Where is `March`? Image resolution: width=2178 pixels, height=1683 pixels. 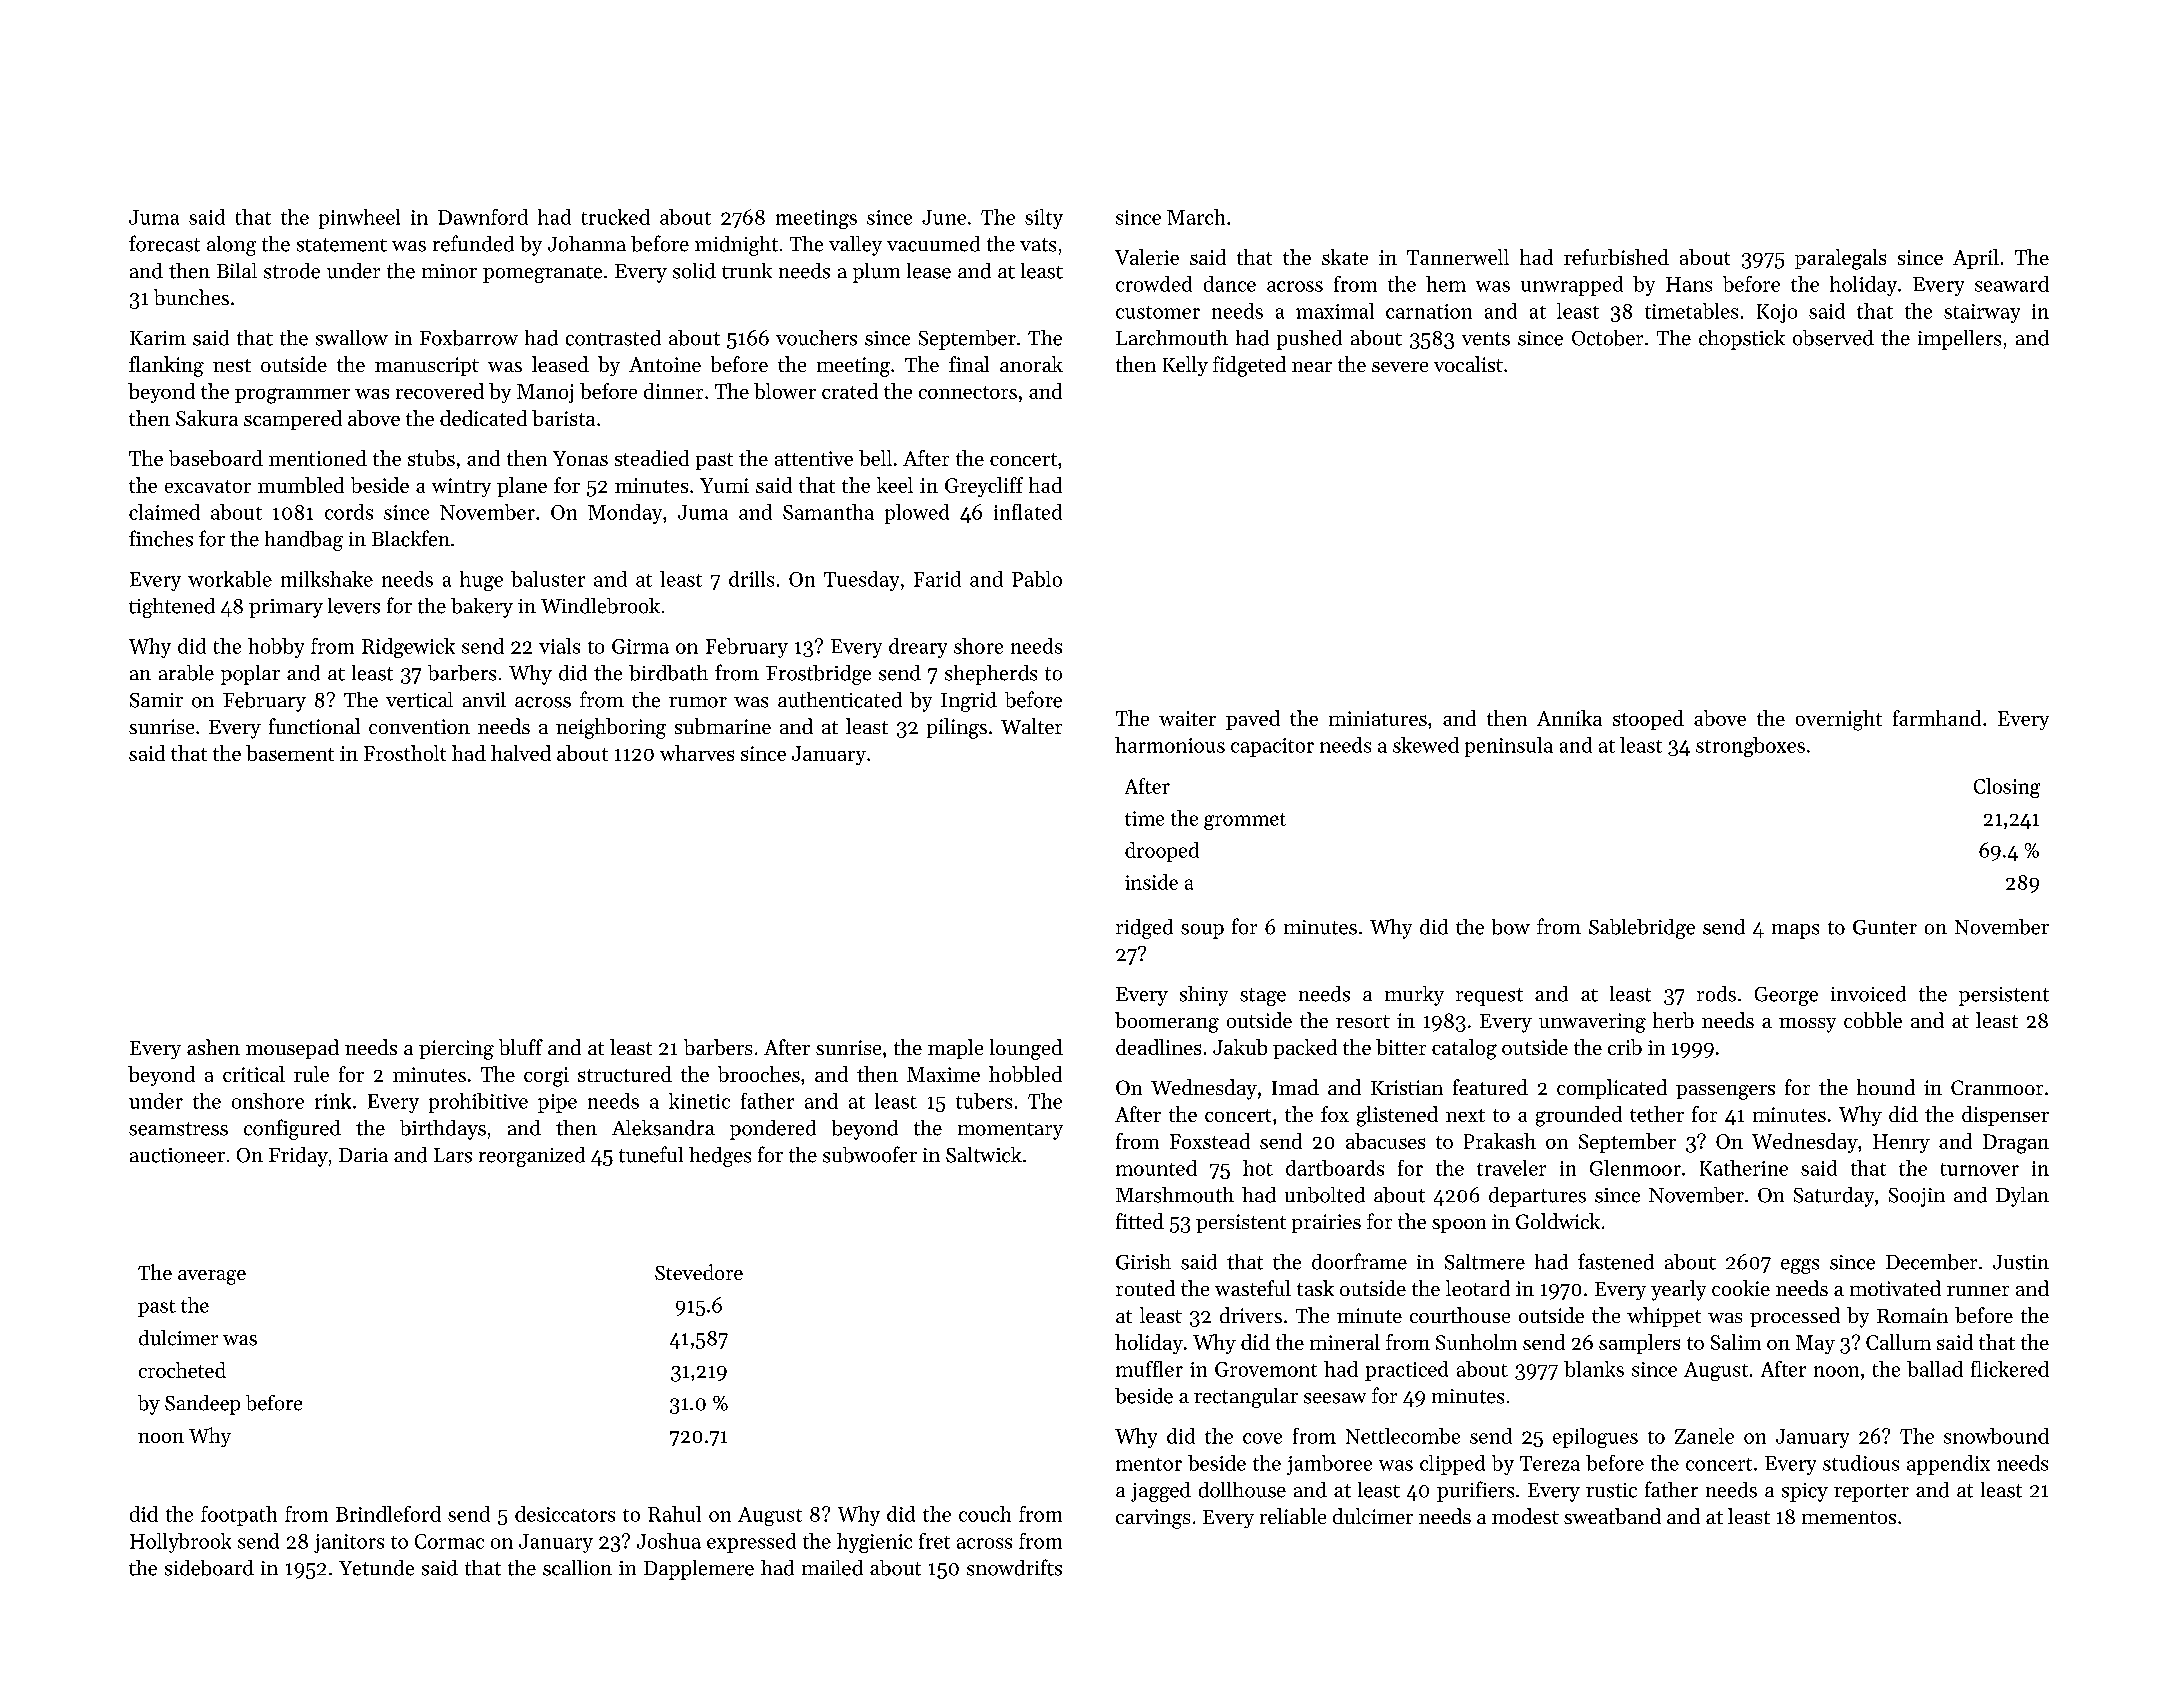 March is located at coordinates (1196, 217).
